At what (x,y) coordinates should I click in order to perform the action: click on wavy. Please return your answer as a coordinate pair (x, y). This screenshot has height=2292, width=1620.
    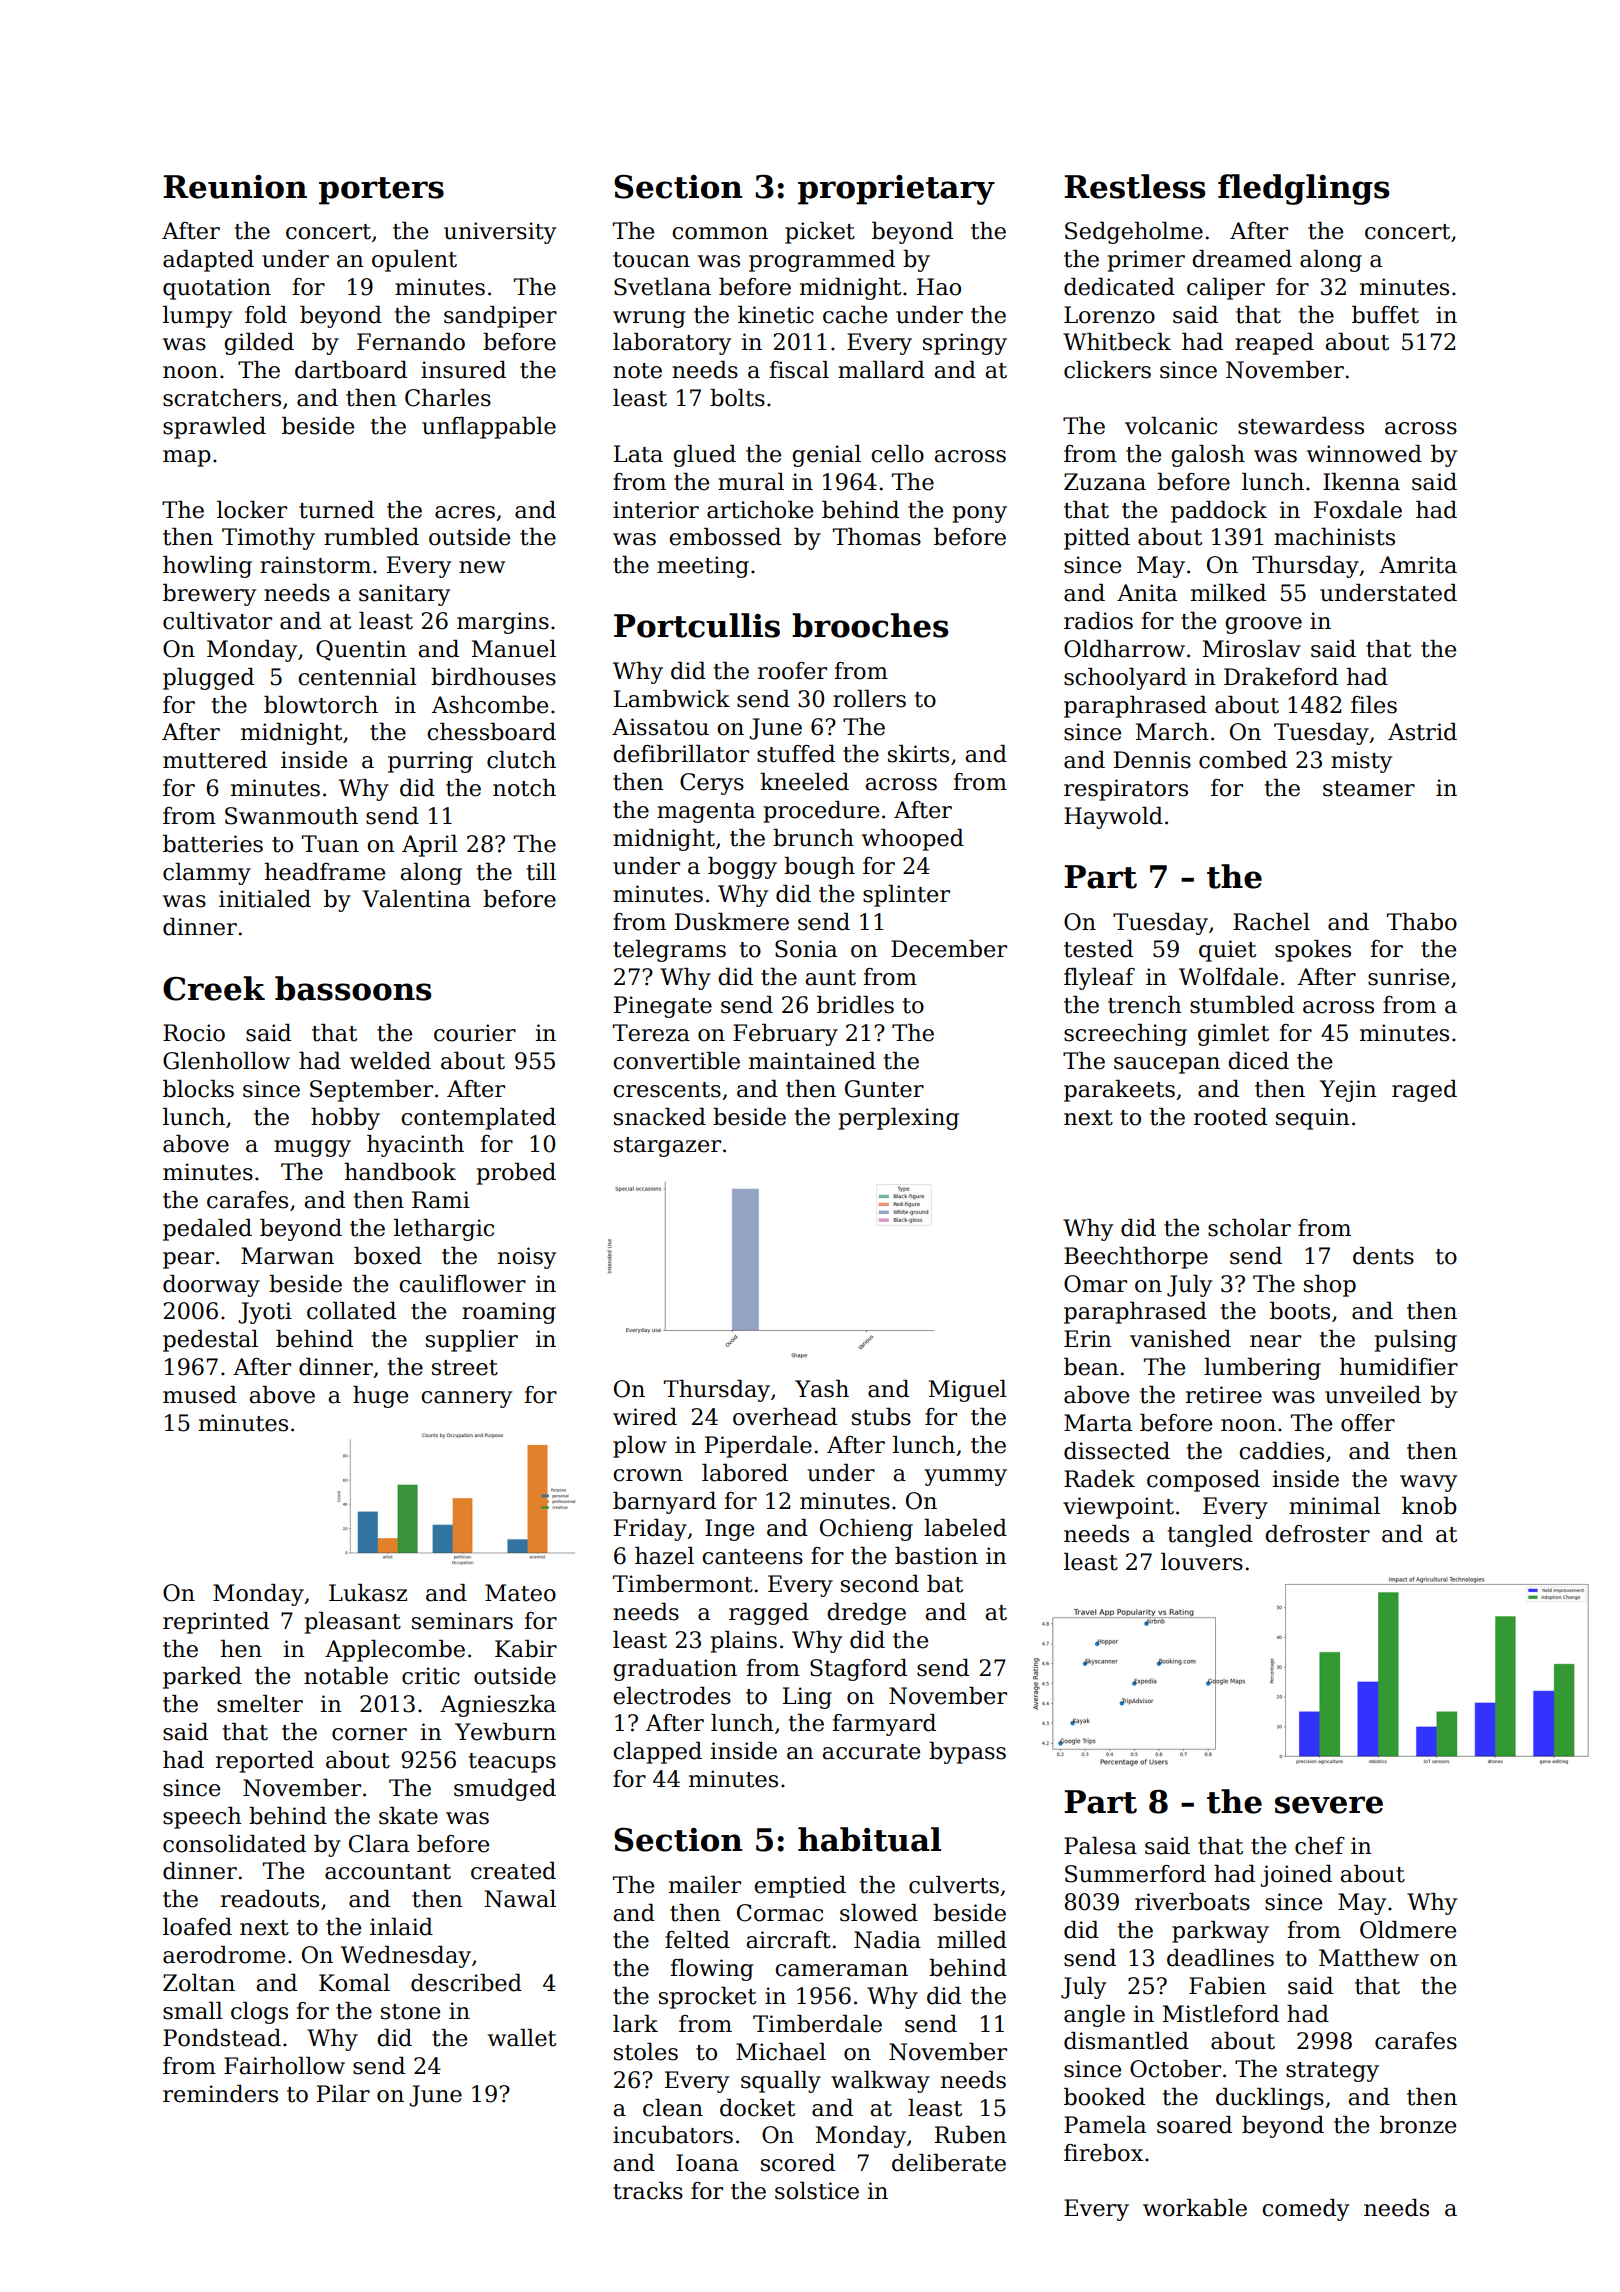
    Looking at the image, I should click on (1428, 1483).
